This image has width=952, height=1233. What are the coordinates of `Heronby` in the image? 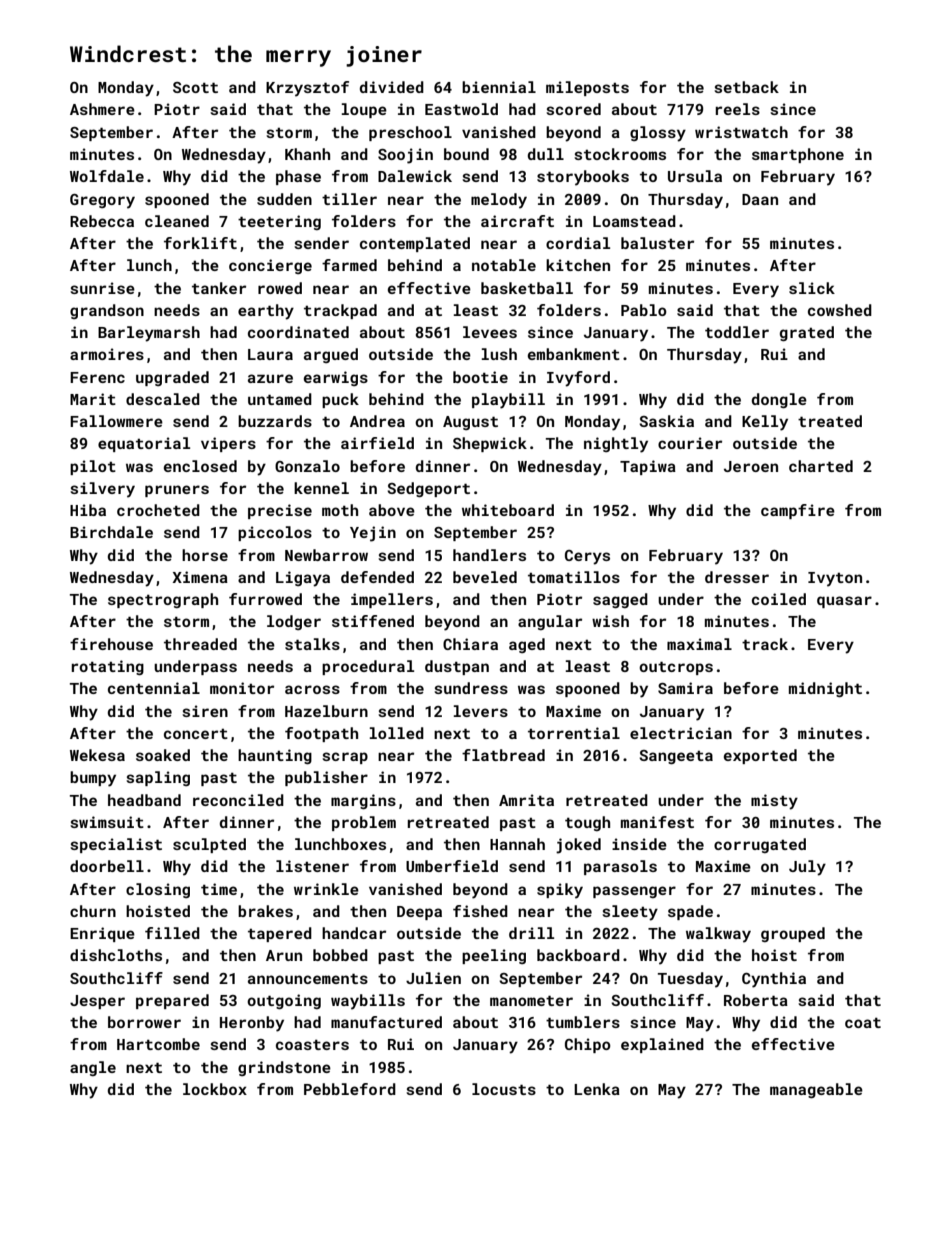 It's located at (252, 1024).
